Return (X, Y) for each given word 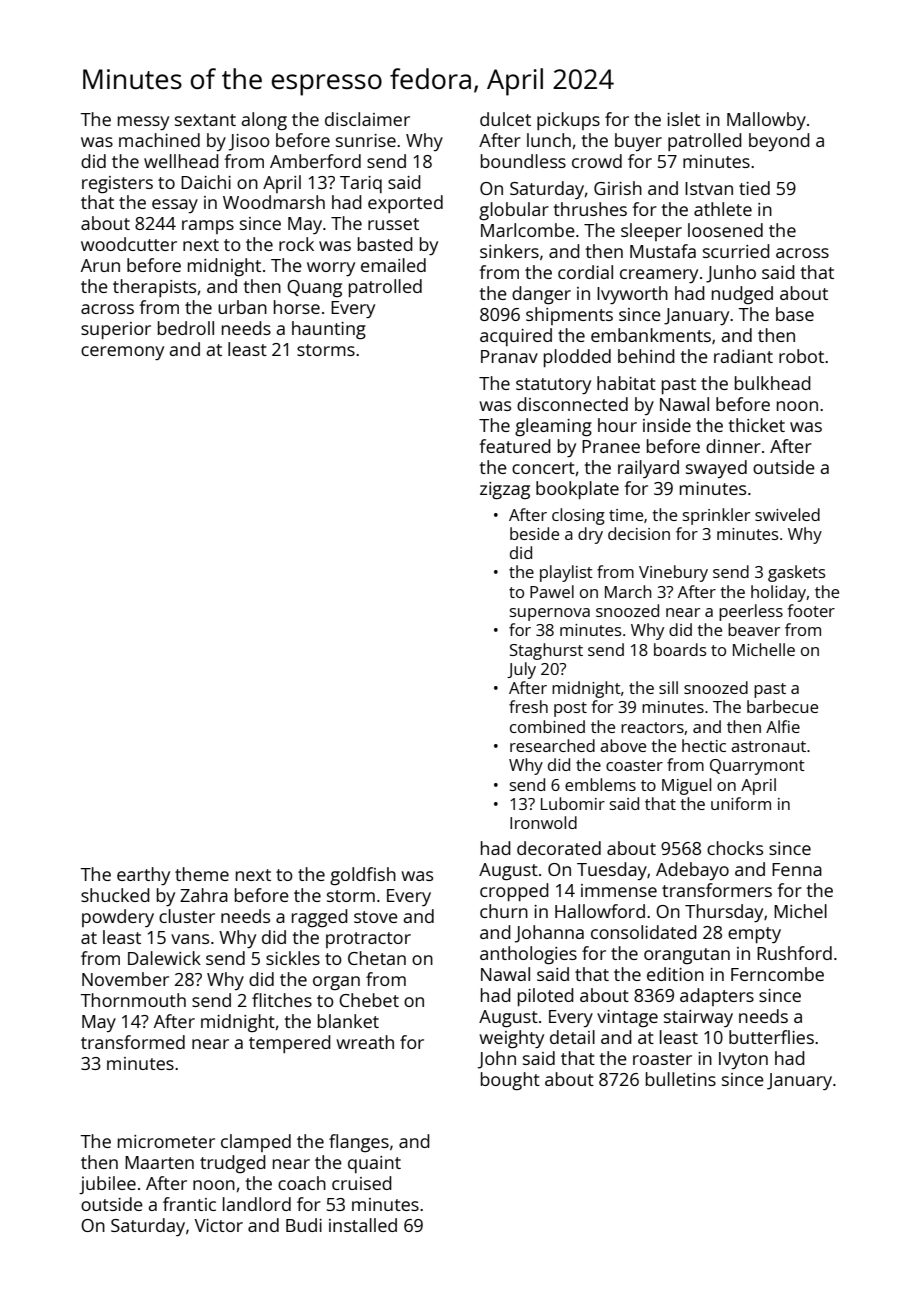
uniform (741, 803)
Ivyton (743, 1060)
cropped (514, 892)
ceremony (122, 353)
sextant (205, 120)
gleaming (553, 427)
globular (514, 211)
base (795, 314)
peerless (751, 612)
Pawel (552, 591)
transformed (133, 1042)
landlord (257, 1204)
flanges (359, 1143)
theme (202, 874)
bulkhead (773, 383)
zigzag (505, 490)
